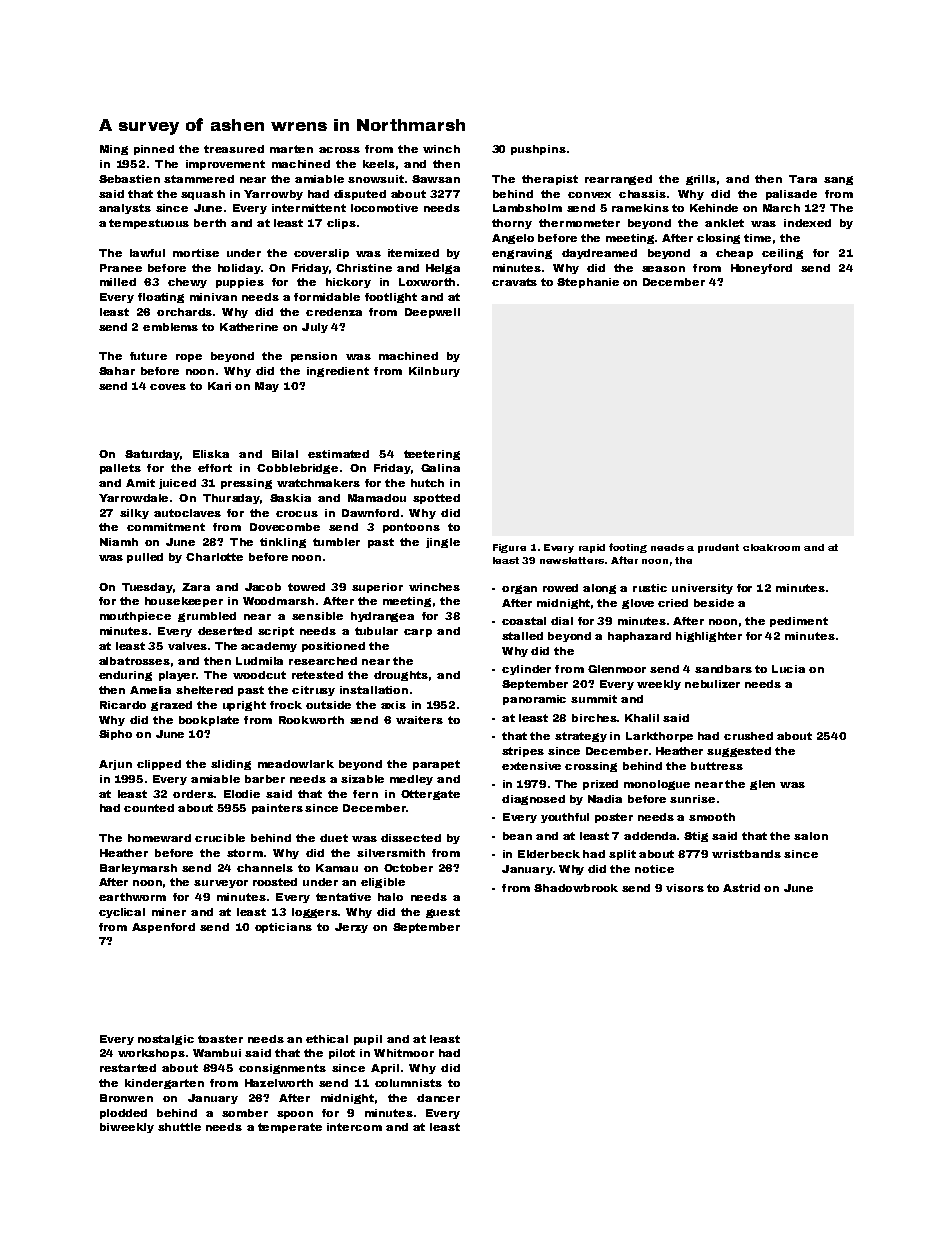 The width and height of the screenshot is (952, 1233). What do you see at coordinates (811, 836) in the screenshot?
I see `salon` at bounding box center [811, 836].
